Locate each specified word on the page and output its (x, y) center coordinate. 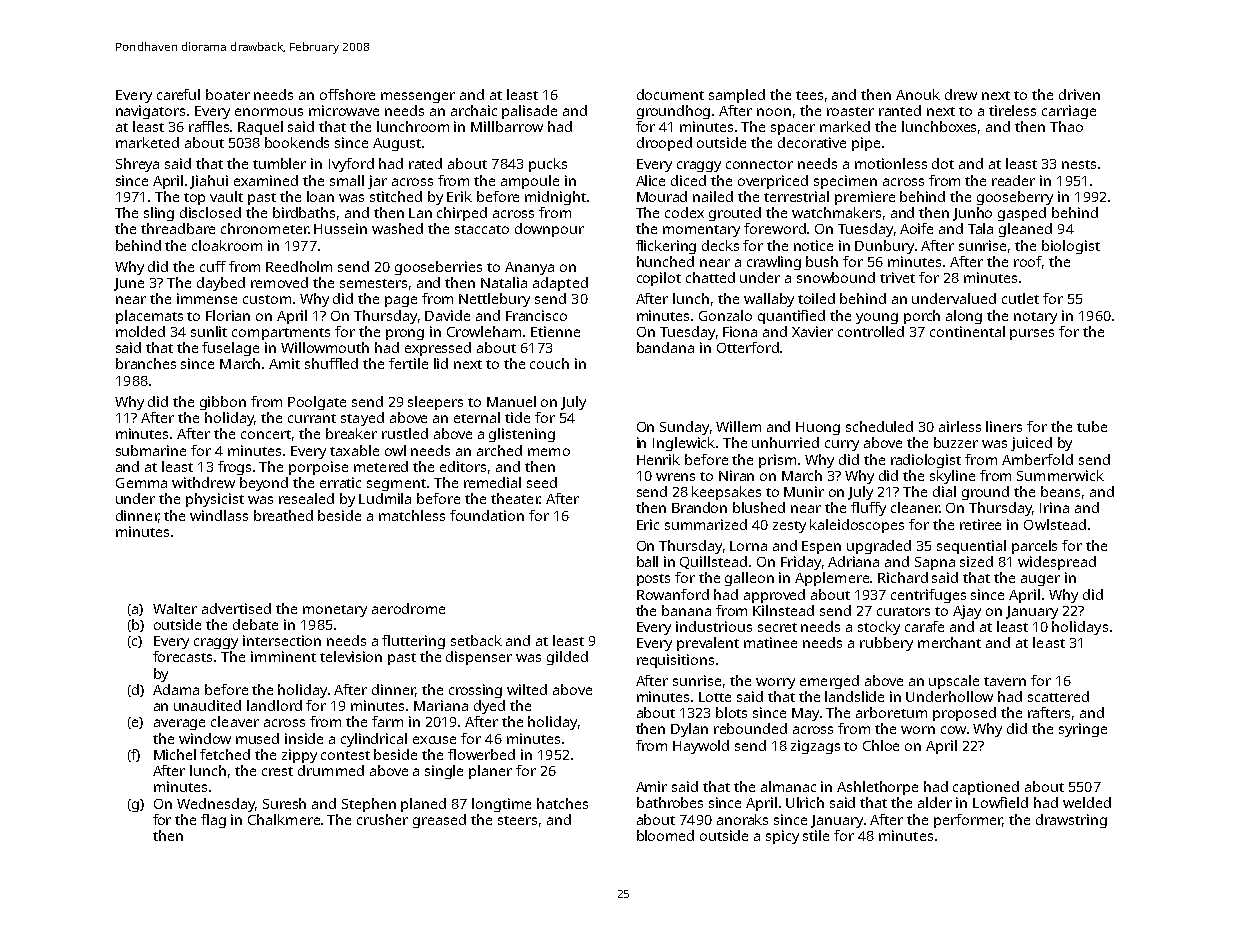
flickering (666, 247)
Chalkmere (284, 819)
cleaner (915, 507)
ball (647, 561)
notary (1035, 318)
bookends (297, 142)
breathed (283, 515)
